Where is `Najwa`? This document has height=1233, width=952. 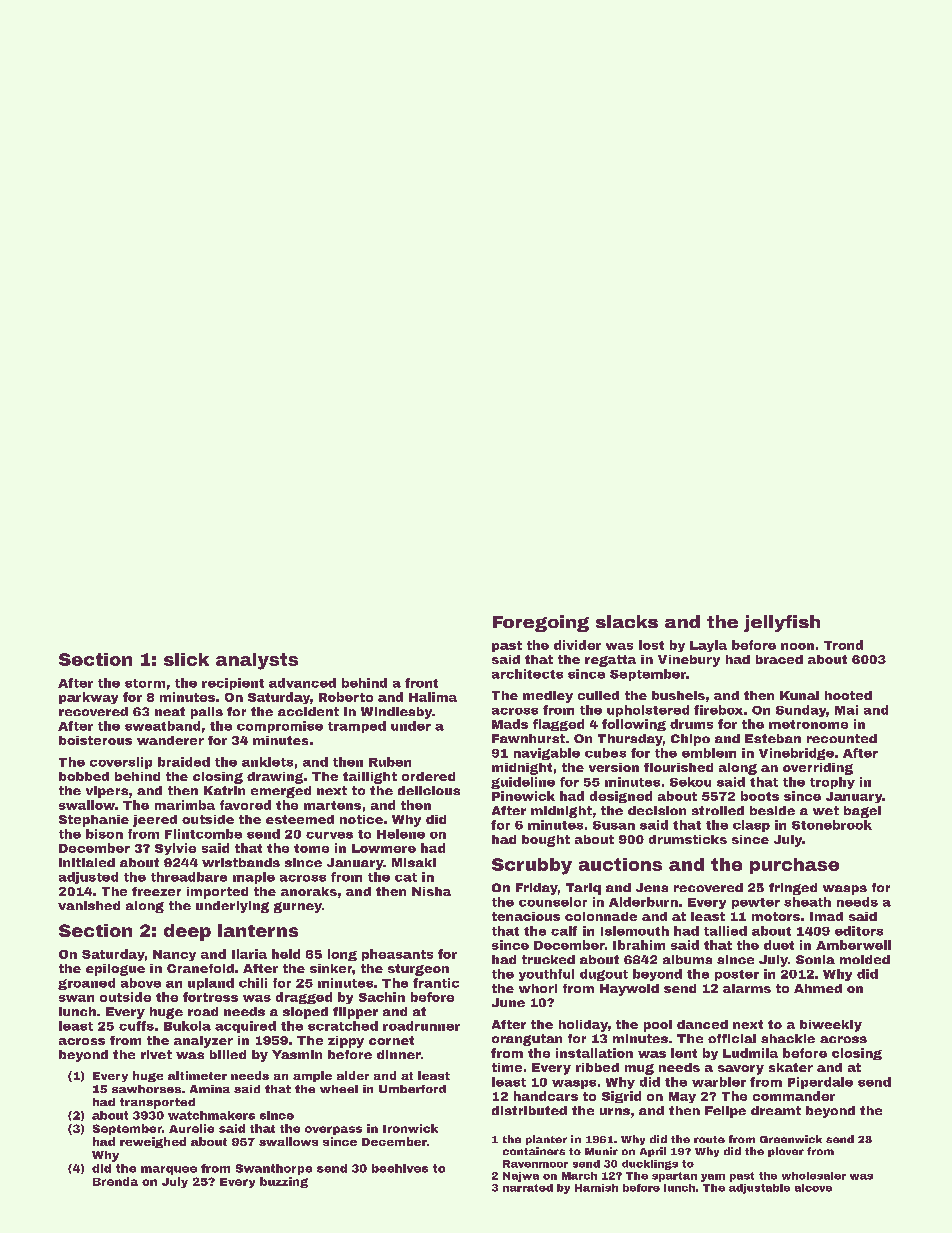
Najwa is located at coordinates (521, 1177).
